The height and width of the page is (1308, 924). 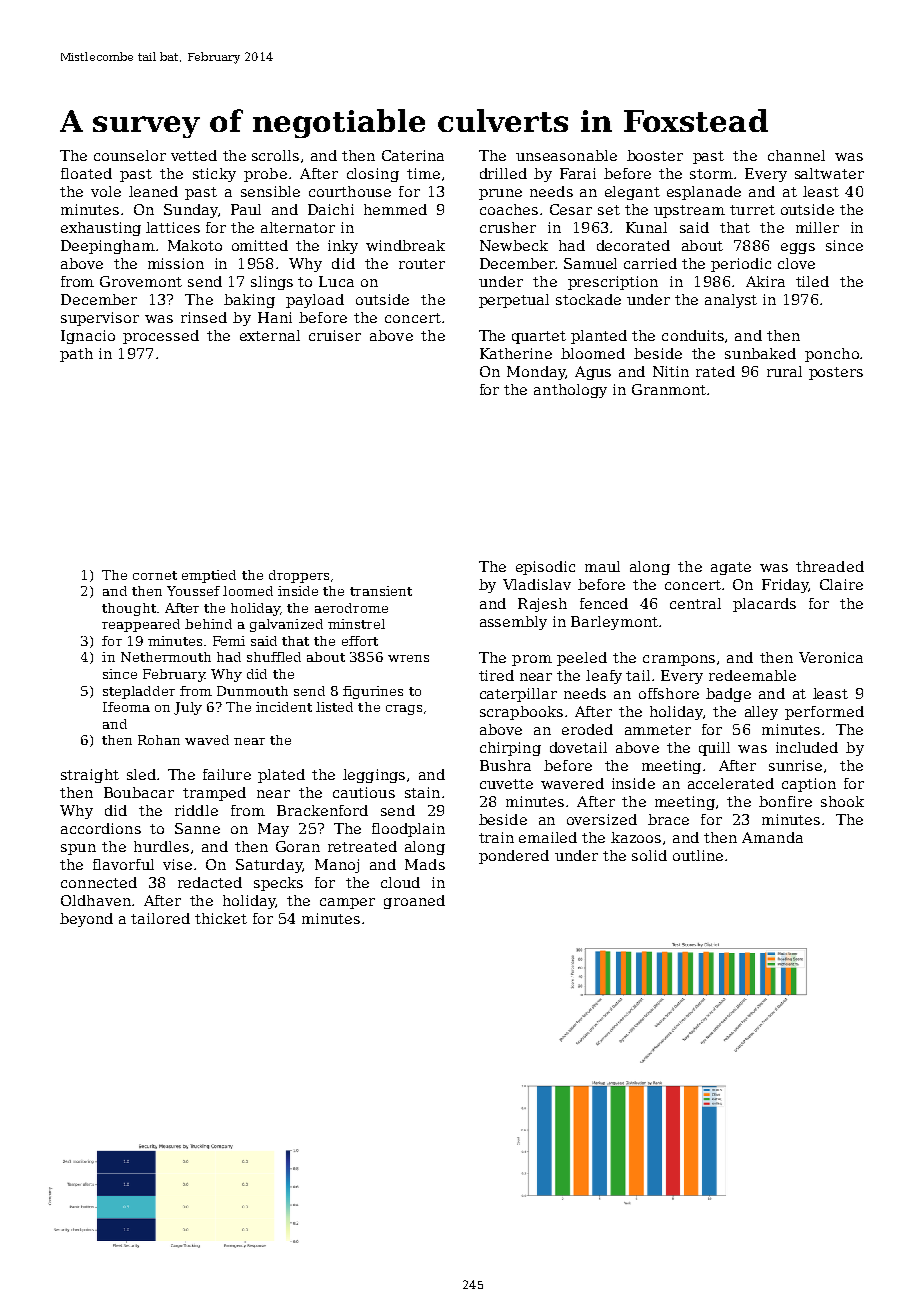 What do you see at coordinates (356, 624) in the page?
I see `minstrel` at bounding box center [356, 624].
